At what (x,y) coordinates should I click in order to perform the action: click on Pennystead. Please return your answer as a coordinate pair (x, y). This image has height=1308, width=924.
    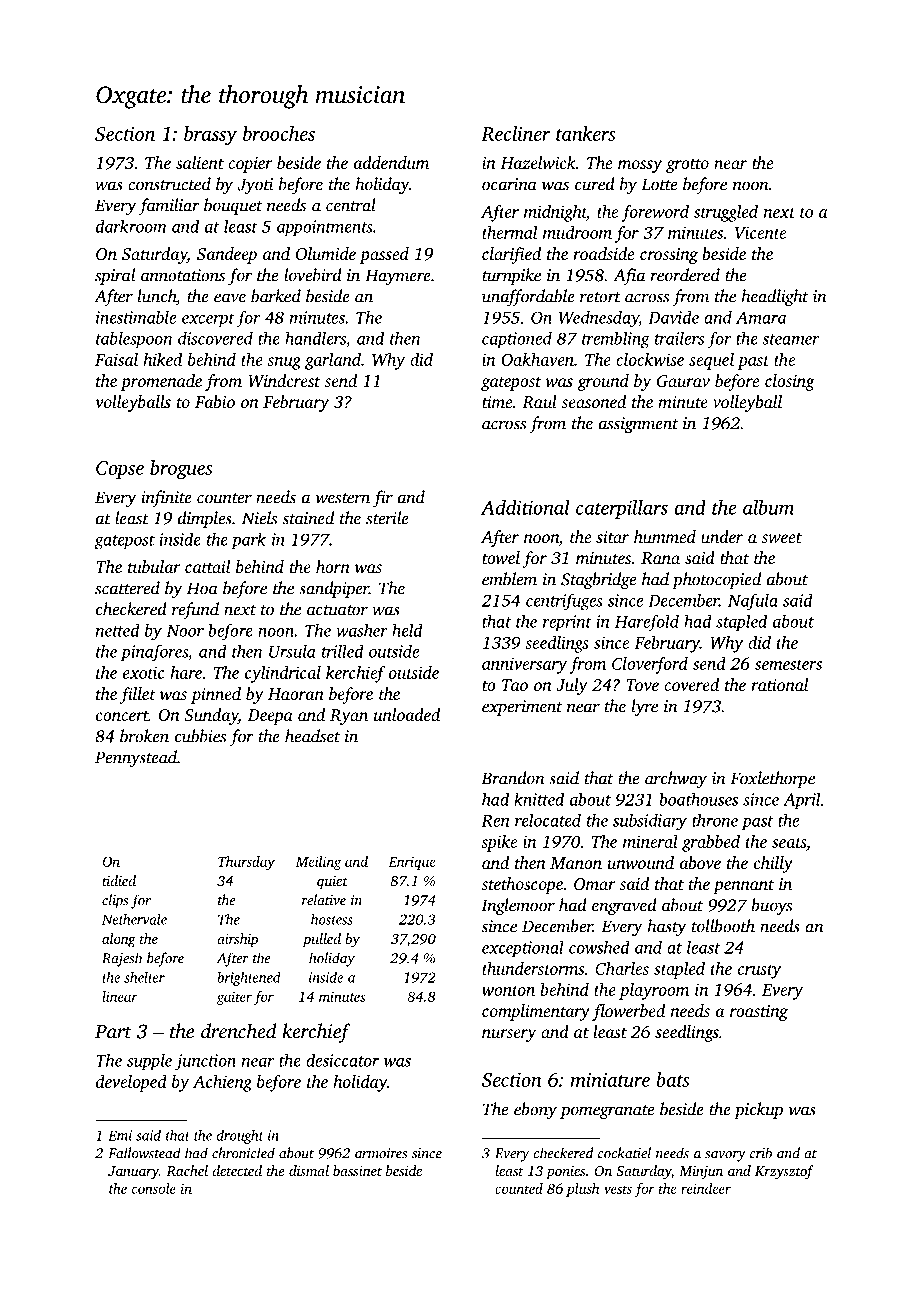
    Looking at the image, I should click on (136, 758).
